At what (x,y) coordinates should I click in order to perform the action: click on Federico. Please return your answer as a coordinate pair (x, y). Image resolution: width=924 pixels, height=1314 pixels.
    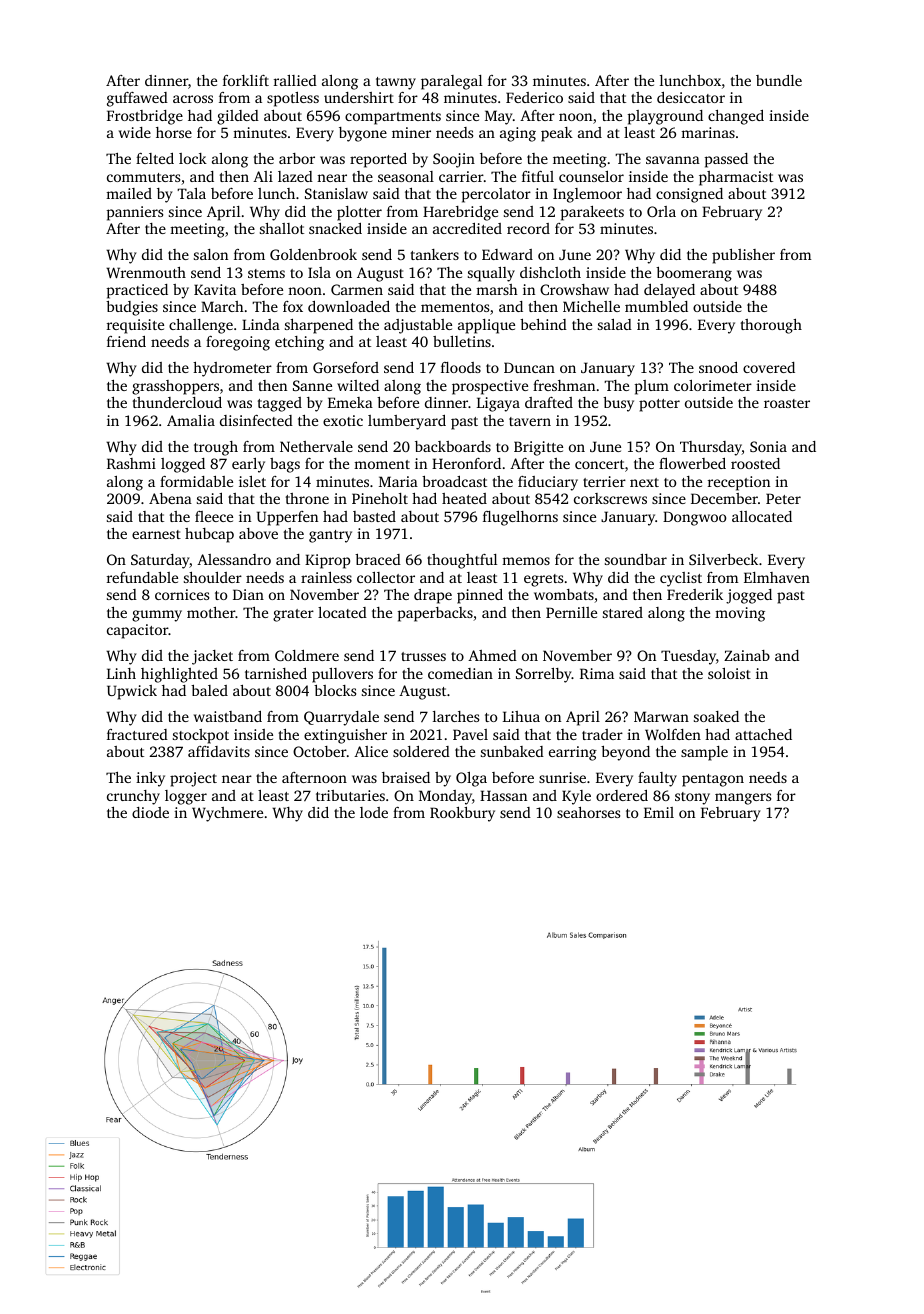
    Looking at the image, I should click on (534, 97).
